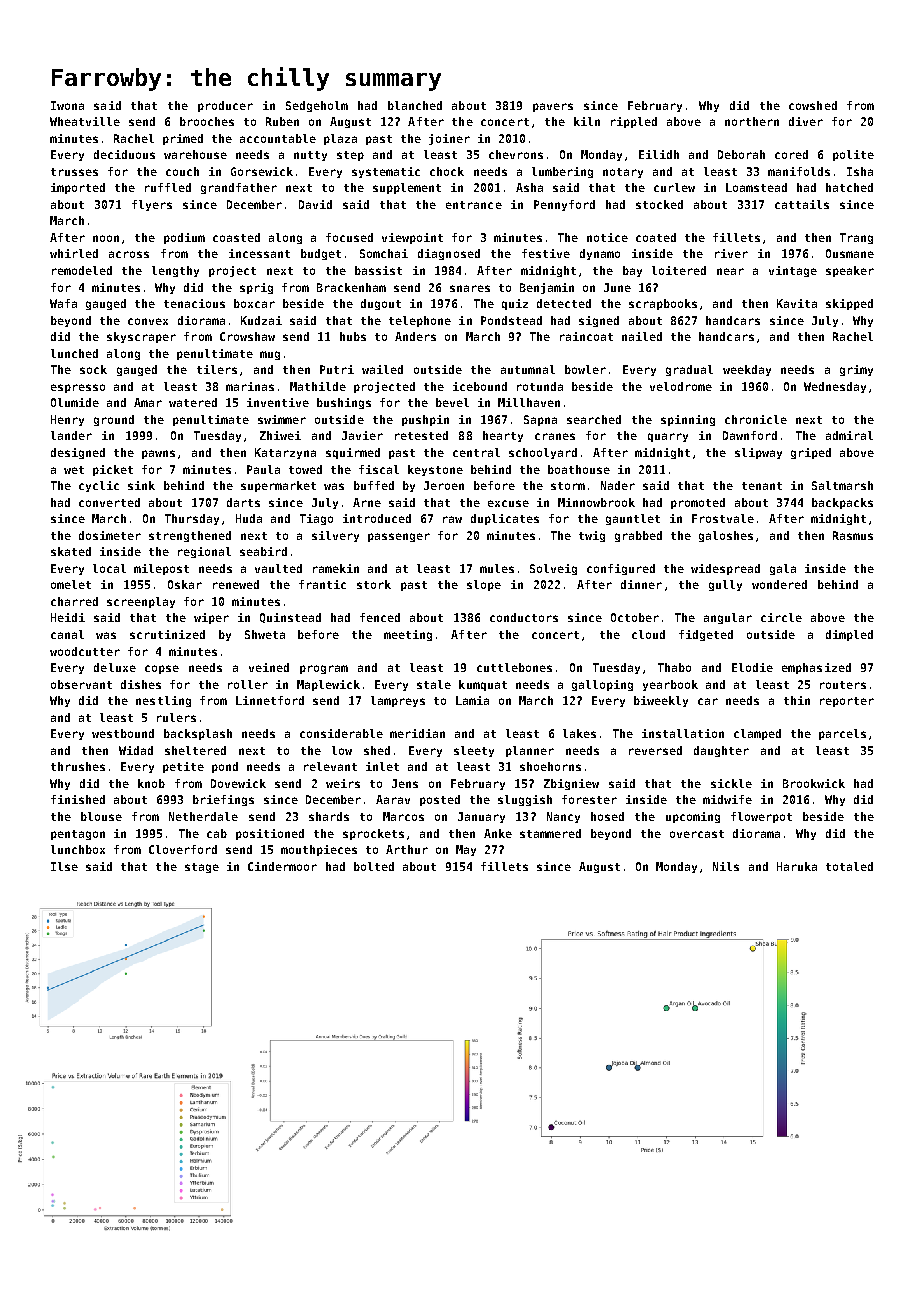 The width and height of the document is (924, 1308). Describe the element at coordinates (259, 253) in the document. I see `incessant` at that location.
